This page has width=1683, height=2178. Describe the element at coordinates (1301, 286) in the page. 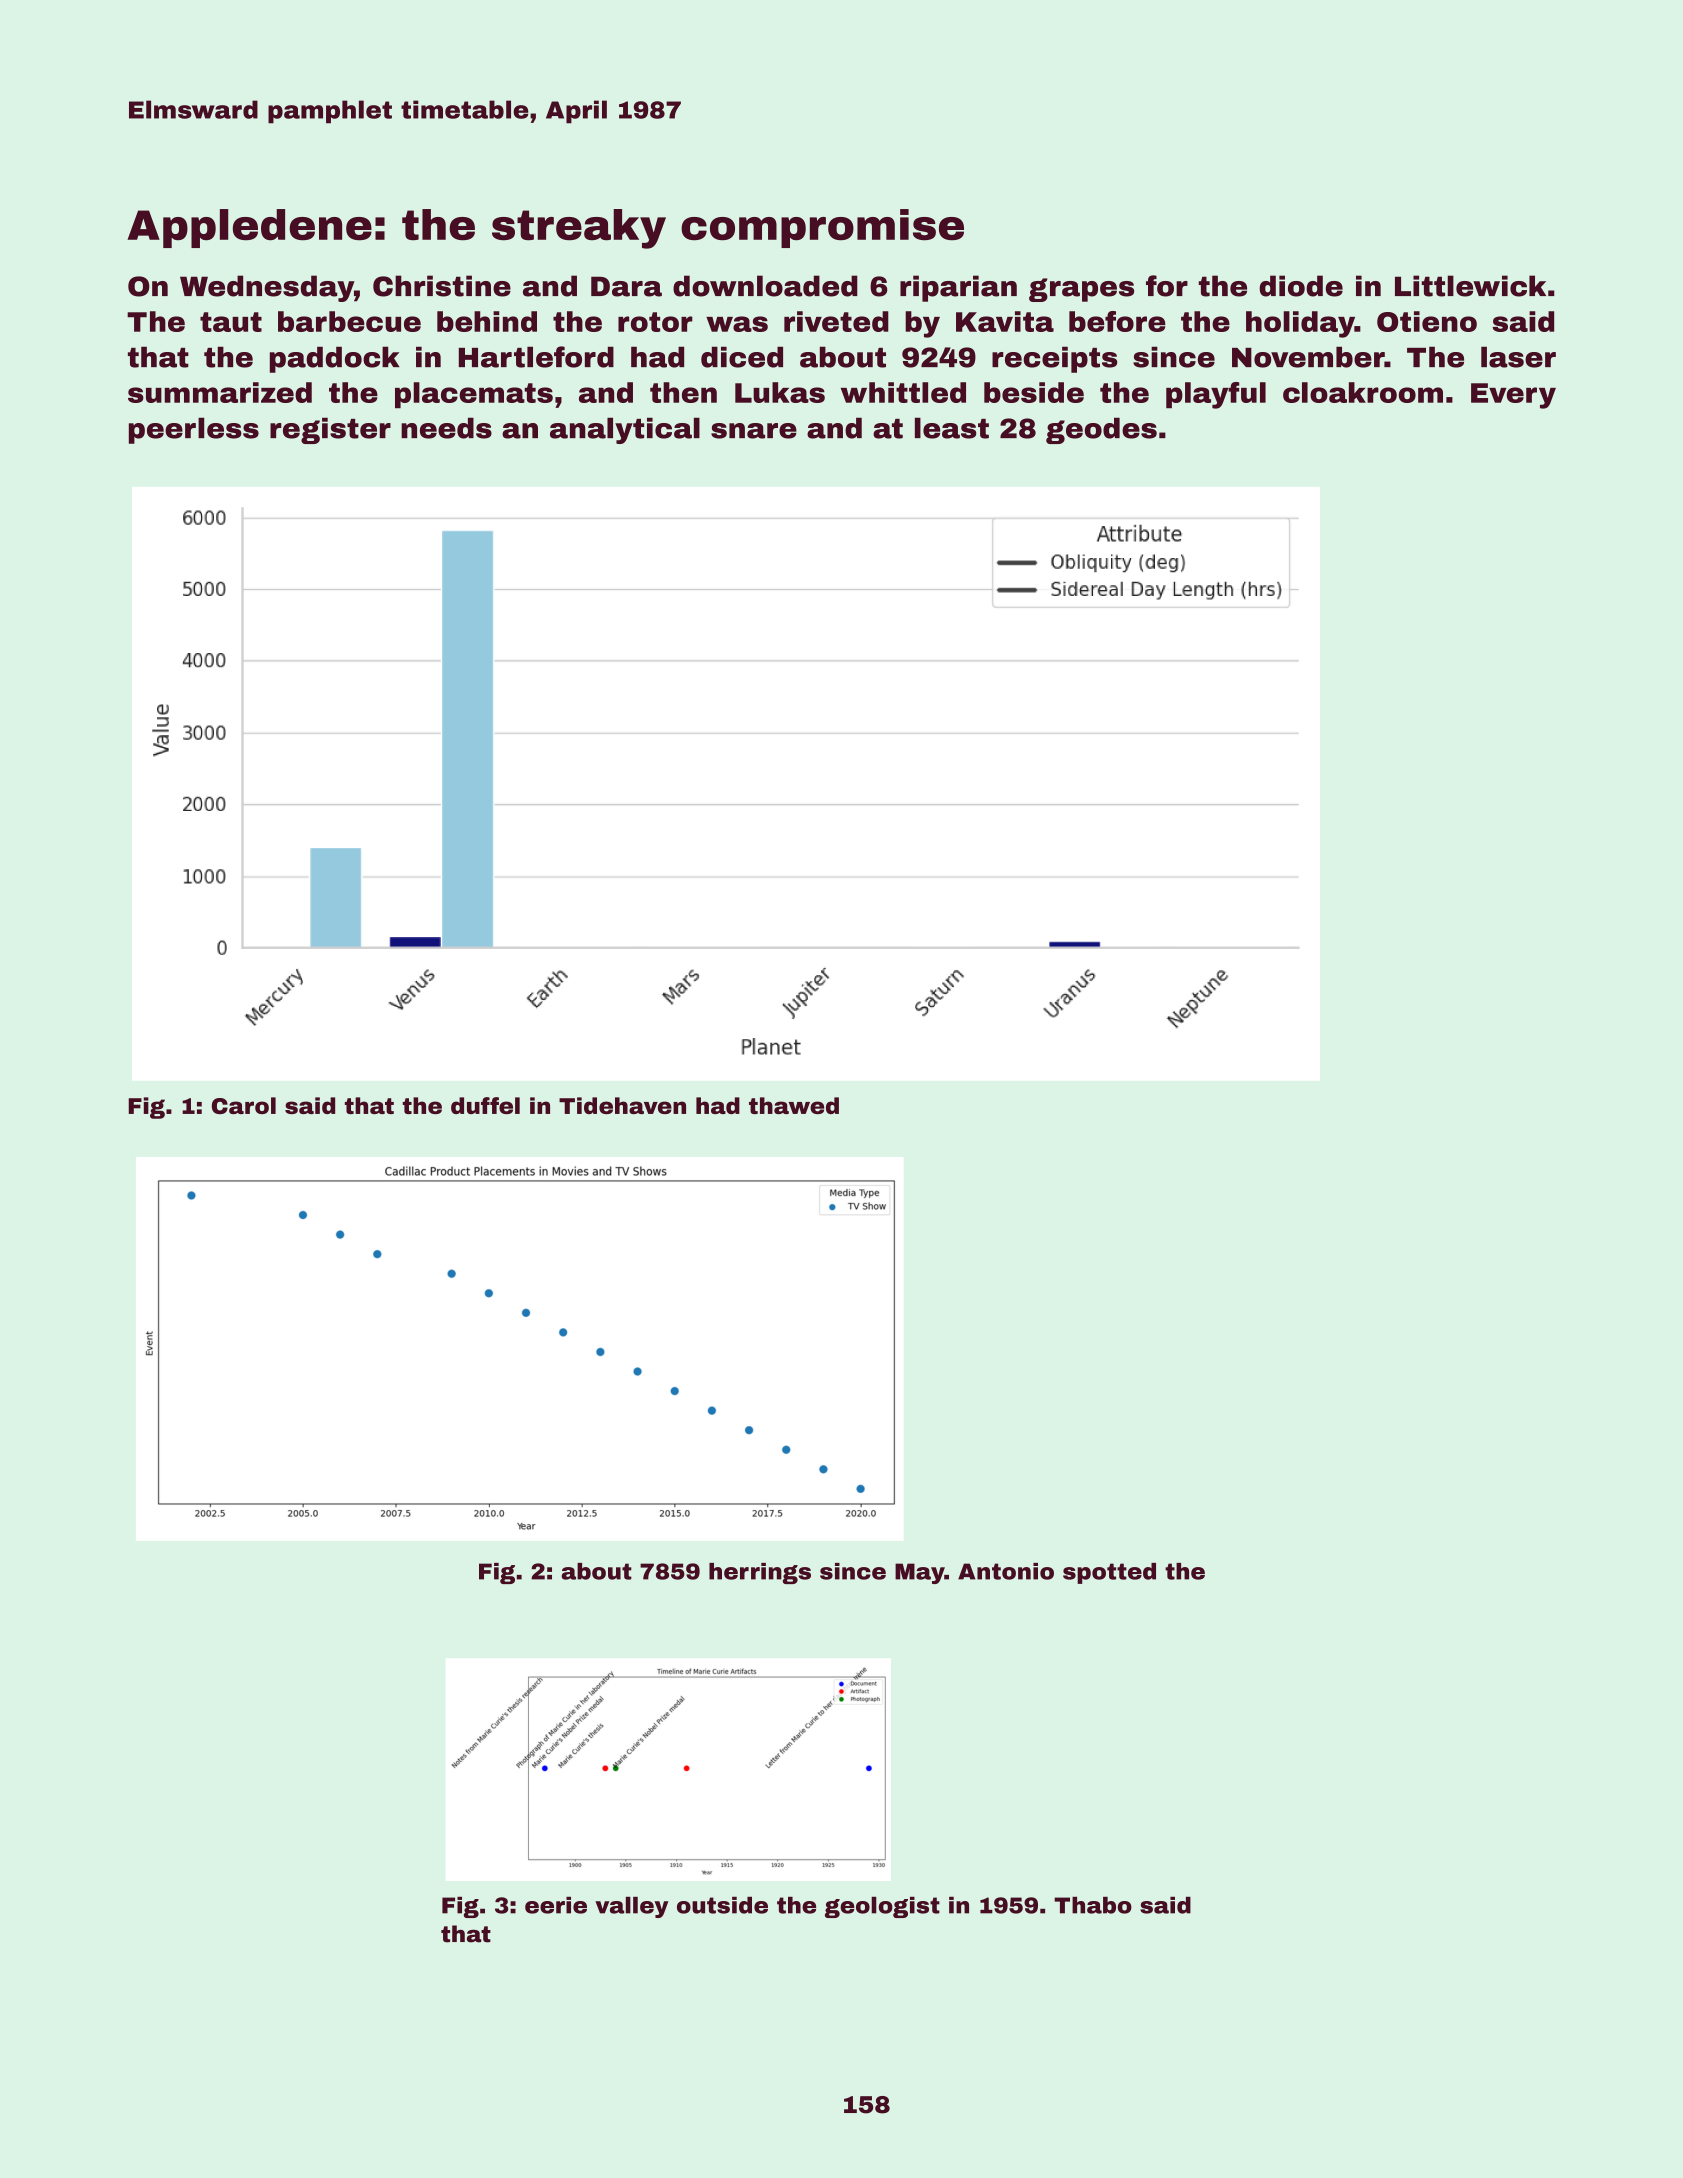

I see `diode` at that location.
